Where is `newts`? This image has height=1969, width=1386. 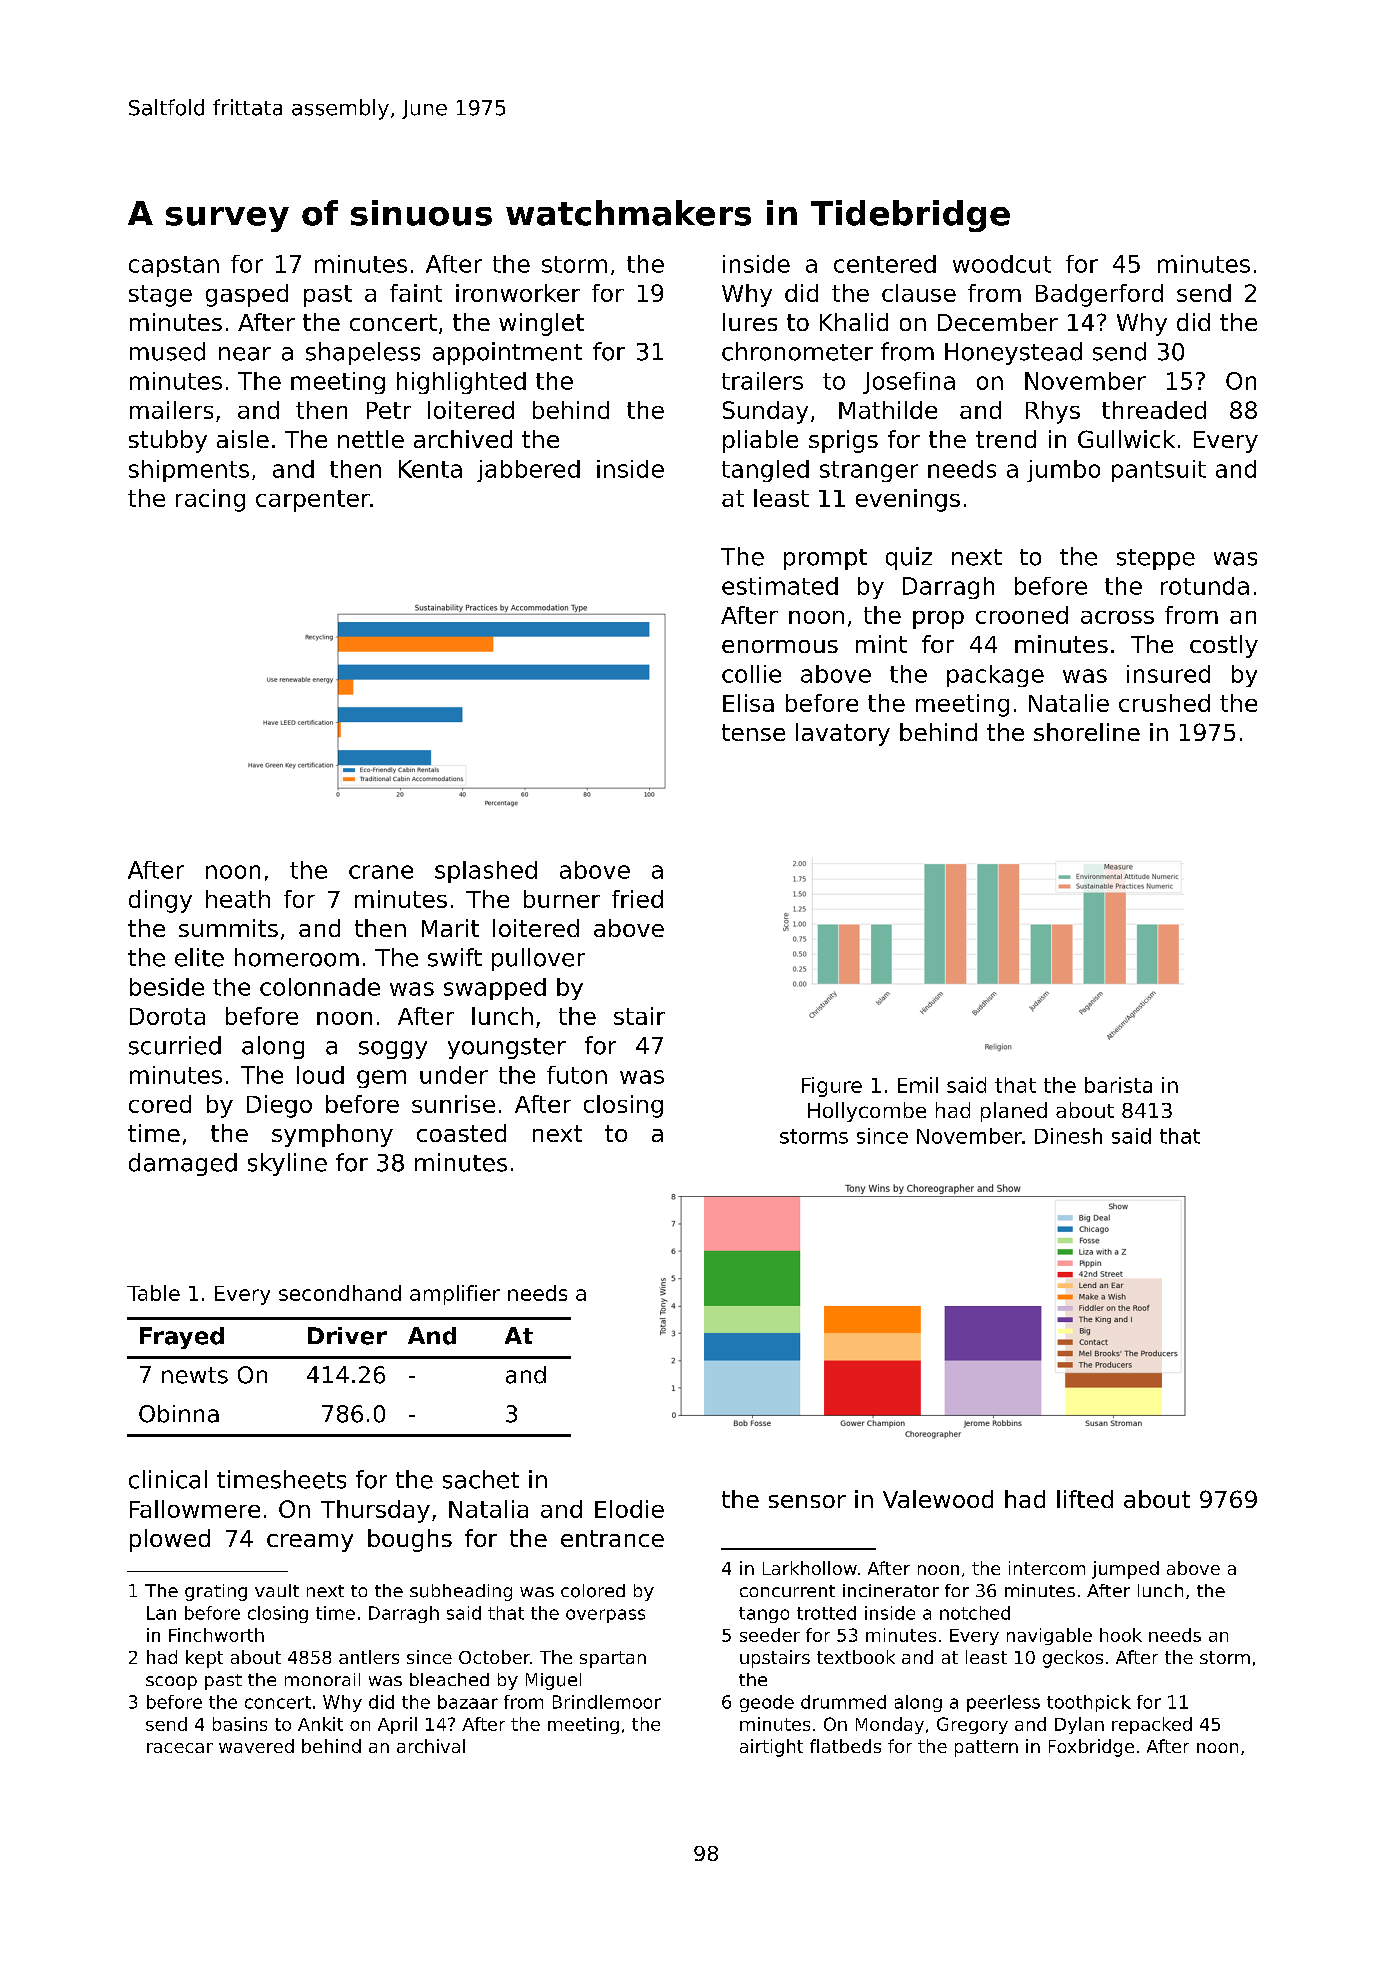
newts is located at coordinates (195, 1375).
